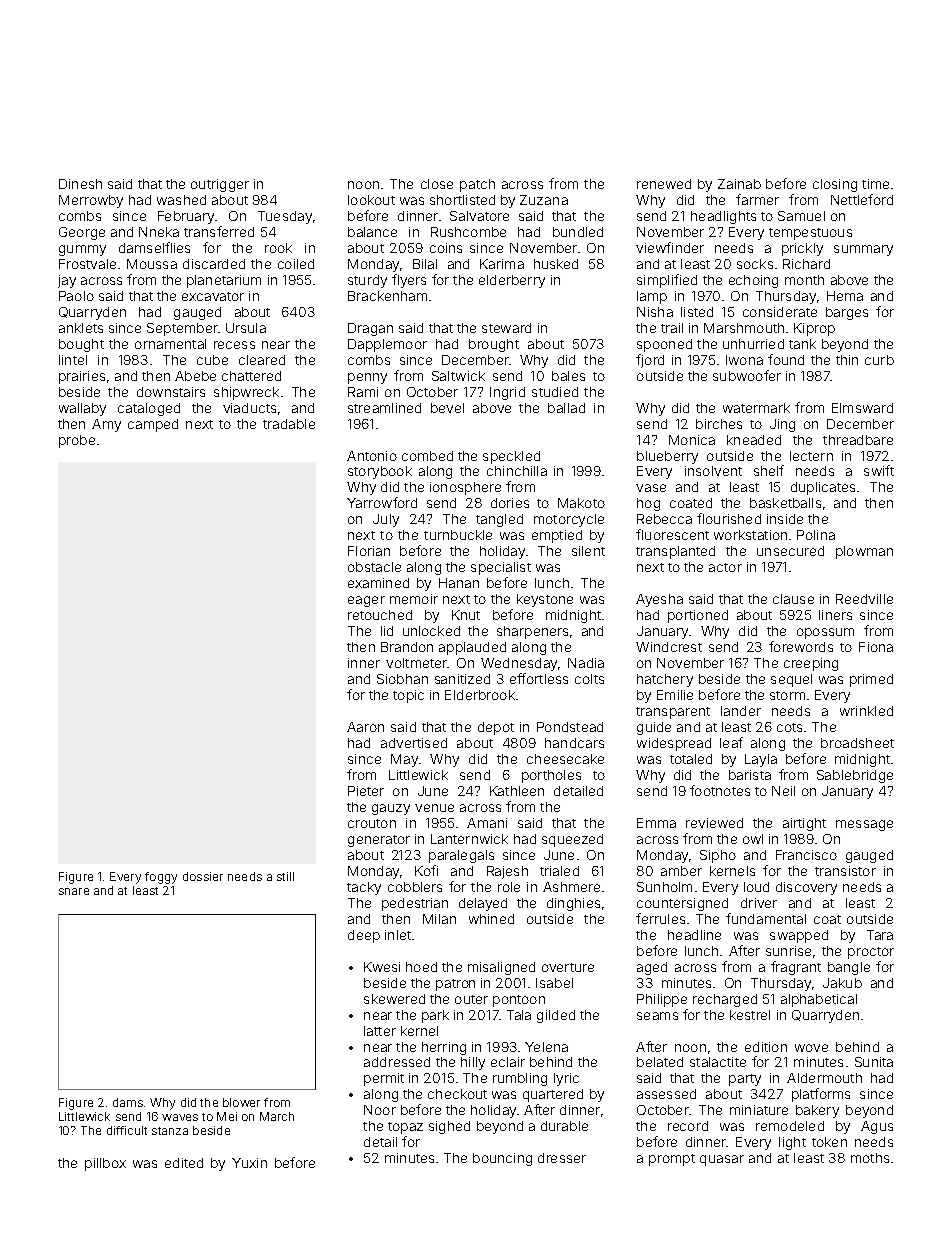 The height and width of the page is (1233, 952). What do you see at coordinates (664, 184) in the page?
I see `renewed` at bounding box center [664, 184].
